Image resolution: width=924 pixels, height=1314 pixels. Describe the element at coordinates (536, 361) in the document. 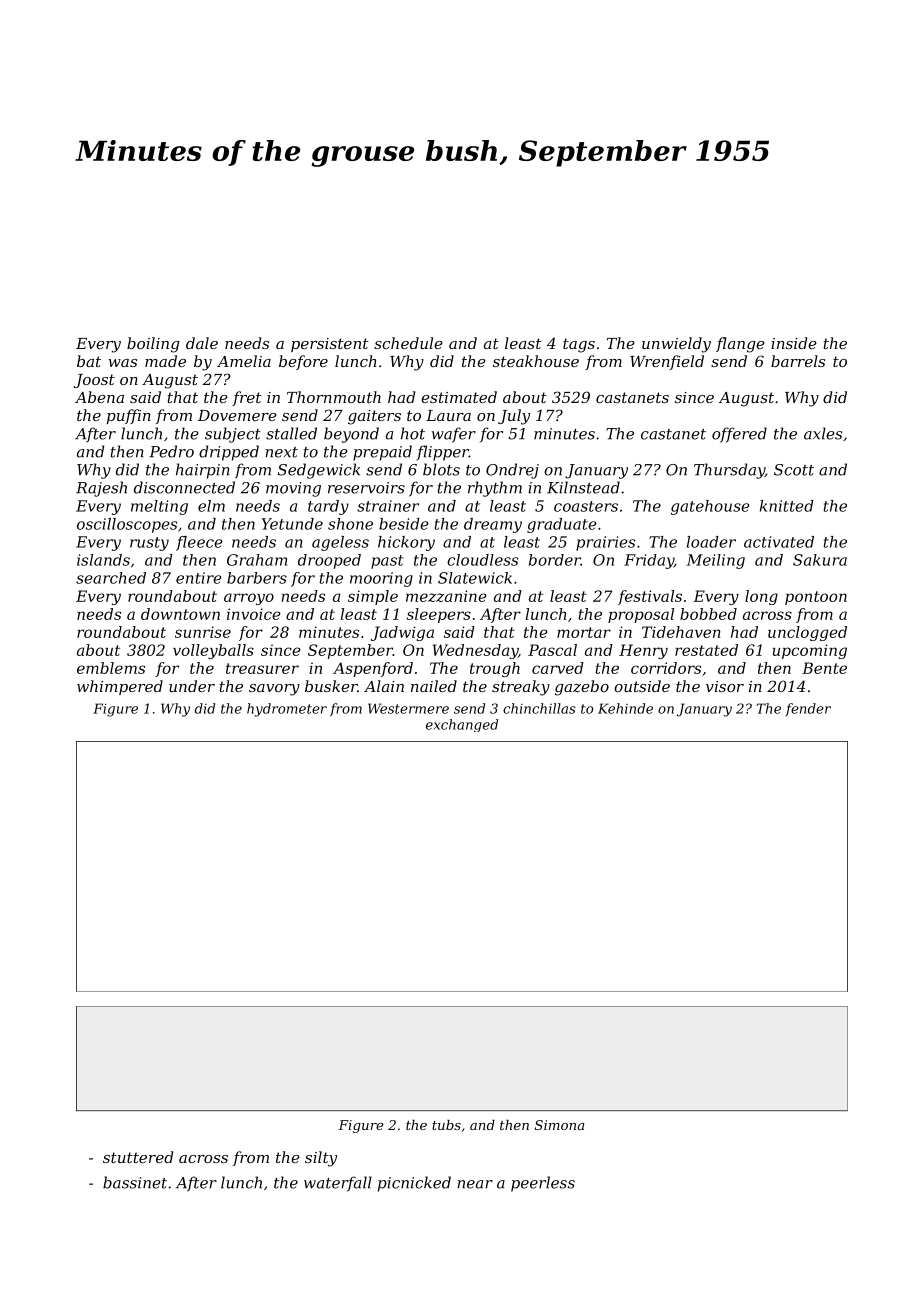

I see `steakhouse` at that location.
